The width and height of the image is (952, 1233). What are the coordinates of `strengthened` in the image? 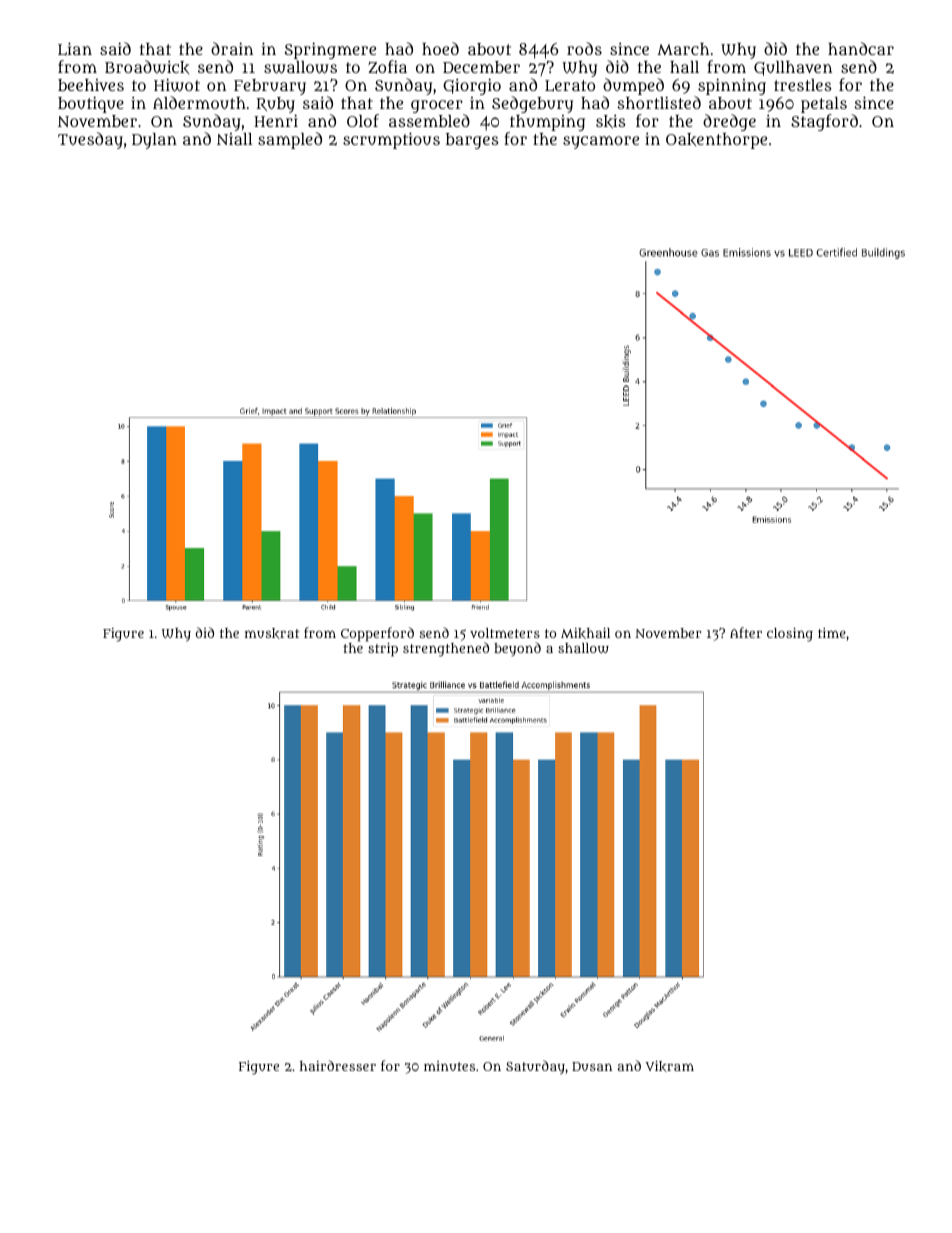 It's located at (446, 649).
